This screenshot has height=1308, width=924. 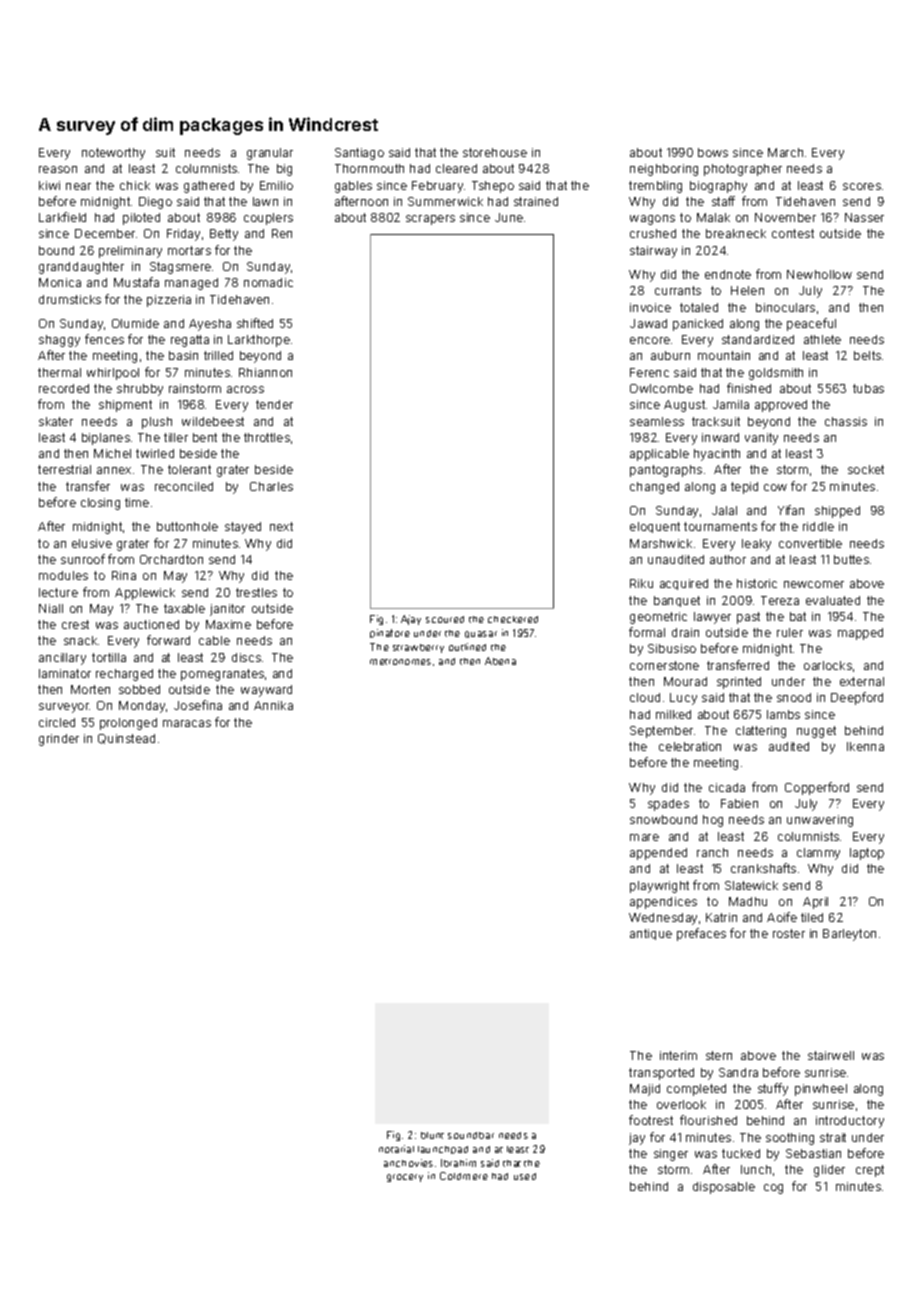 I want to click on grocery, so click(x=405, y=1178).
